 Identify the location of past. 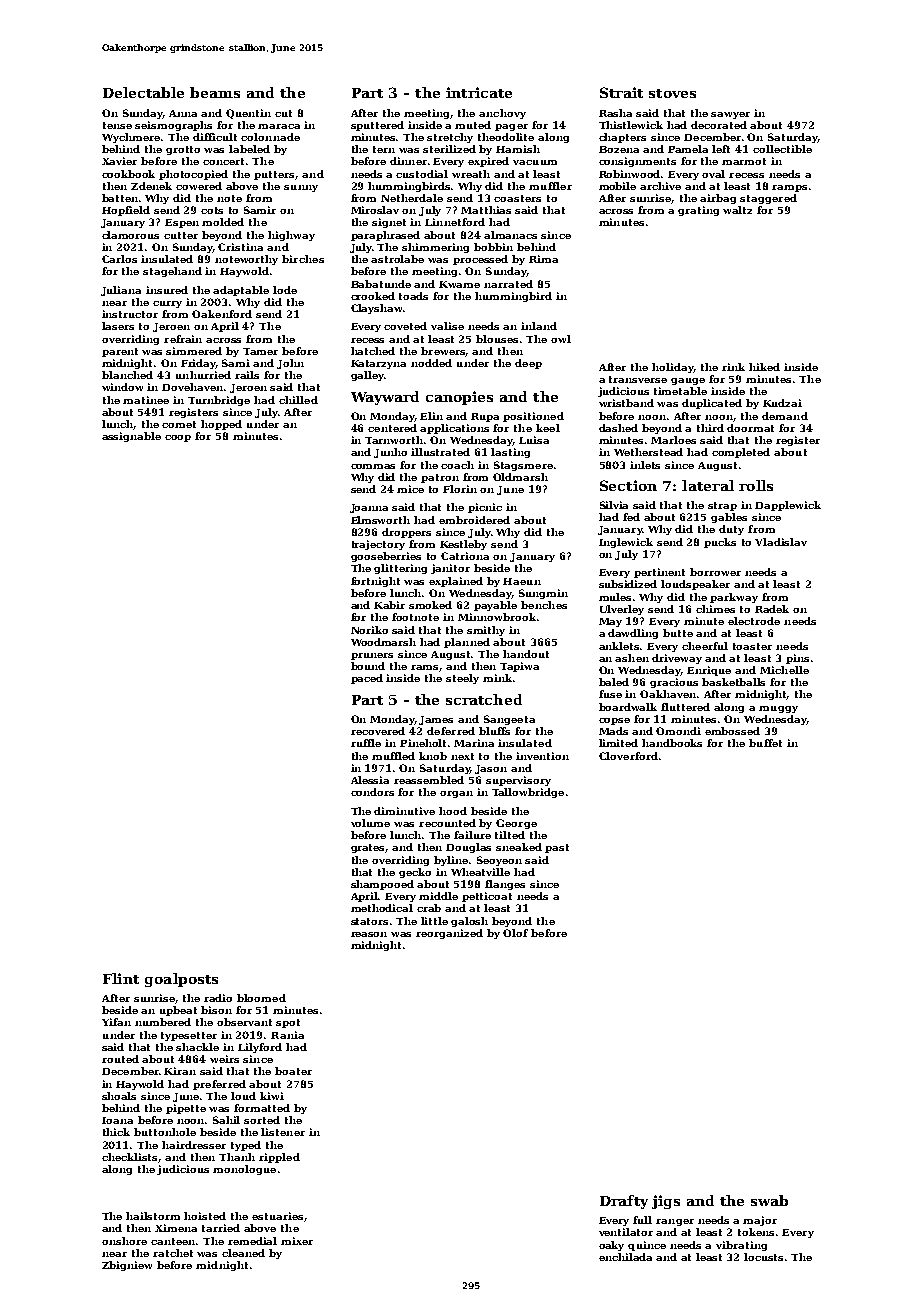
(557, 848).
